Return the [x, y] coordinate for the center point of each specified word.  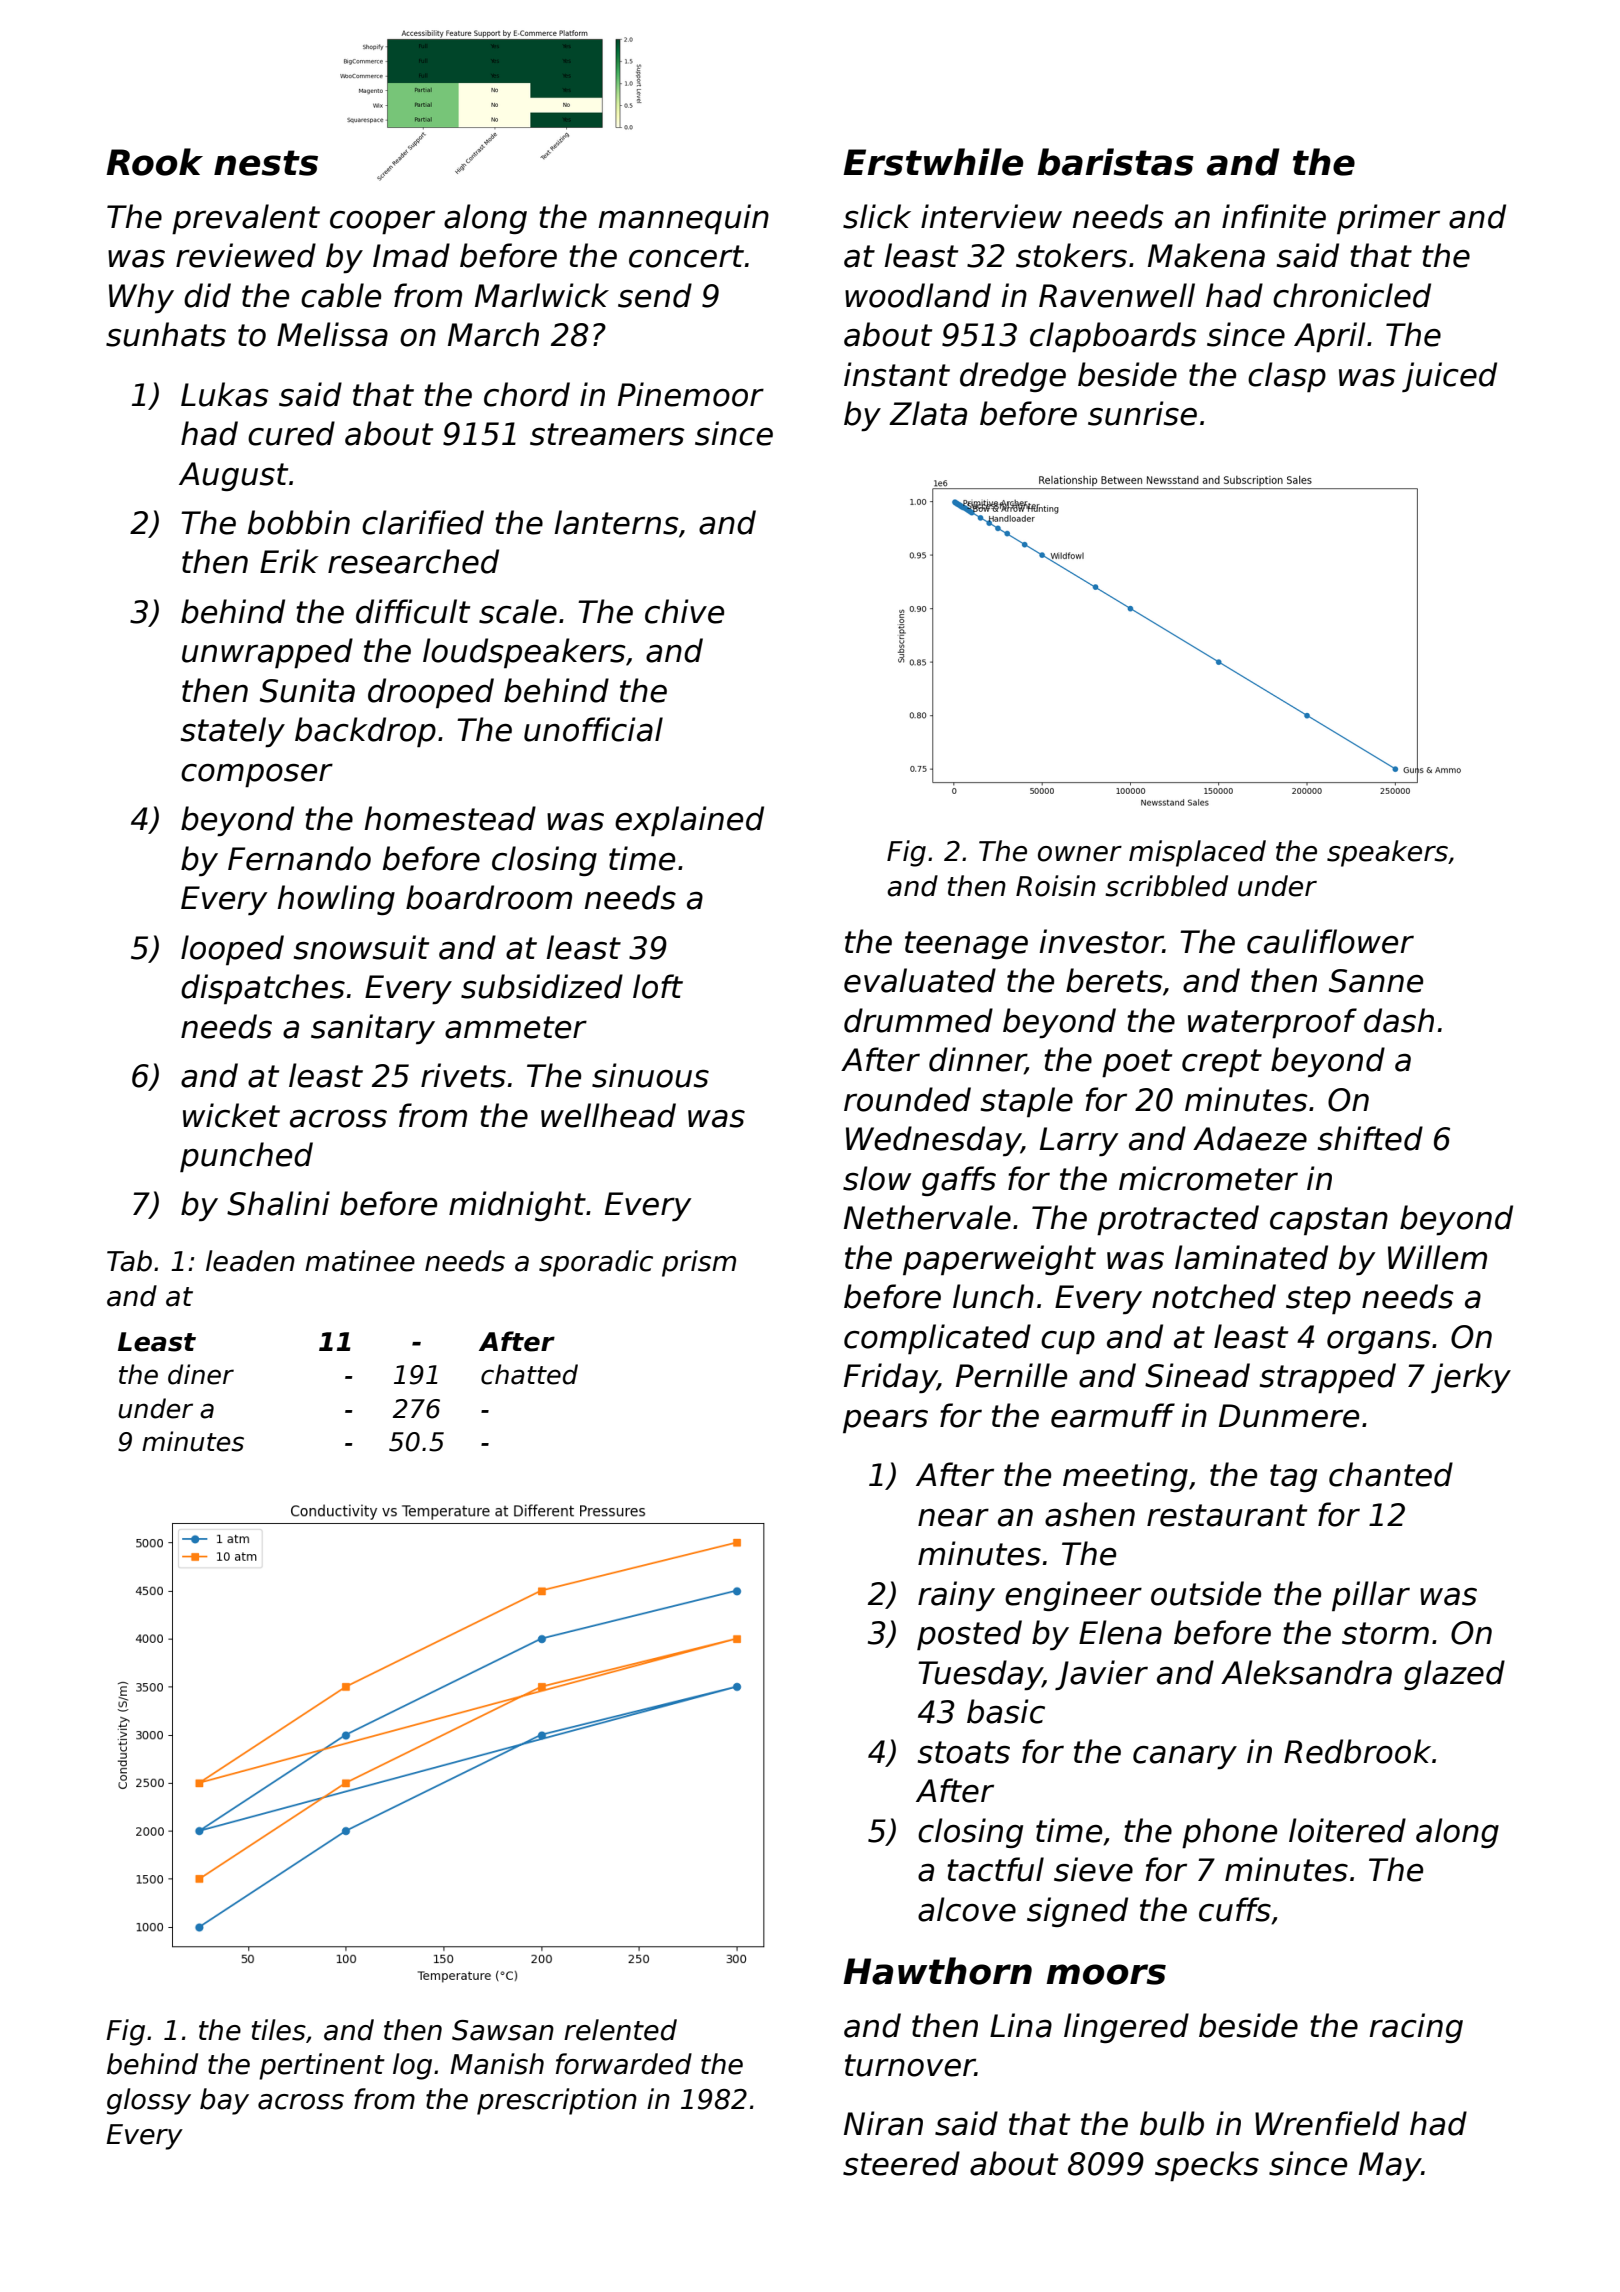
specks [1207, 2166]
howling [336, 900]
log [412, 2066]
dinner [977, 1060]
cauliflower [1330, 941]
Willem [1437, 1257]
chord [527, 394]
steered [901, 2163]
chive [684, 611]
